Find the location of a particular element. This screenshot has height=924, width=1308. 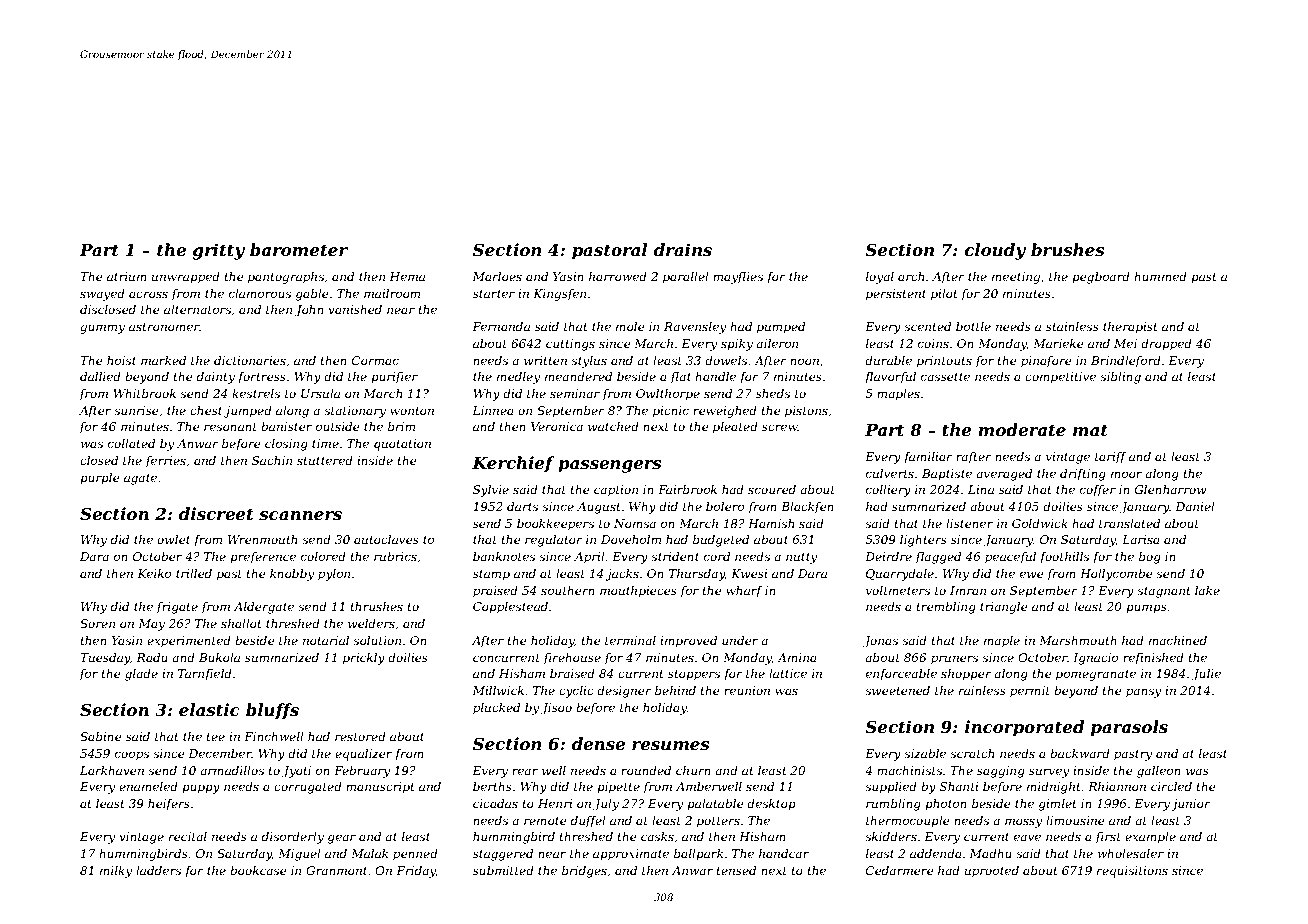

brushes is located at coordinates (1068, 249).
